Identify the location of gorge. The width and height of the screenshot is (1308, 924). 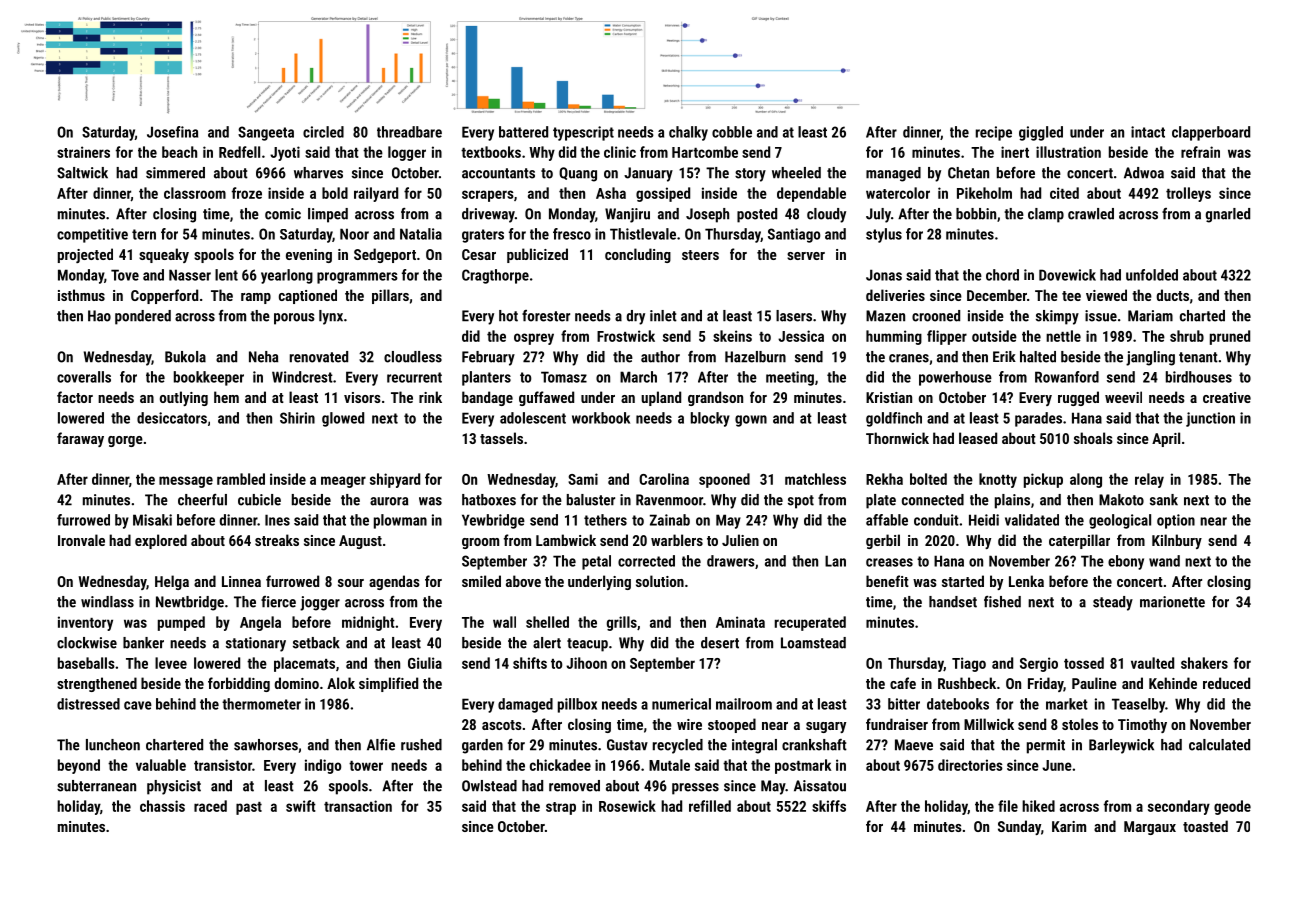
(125, 441).
